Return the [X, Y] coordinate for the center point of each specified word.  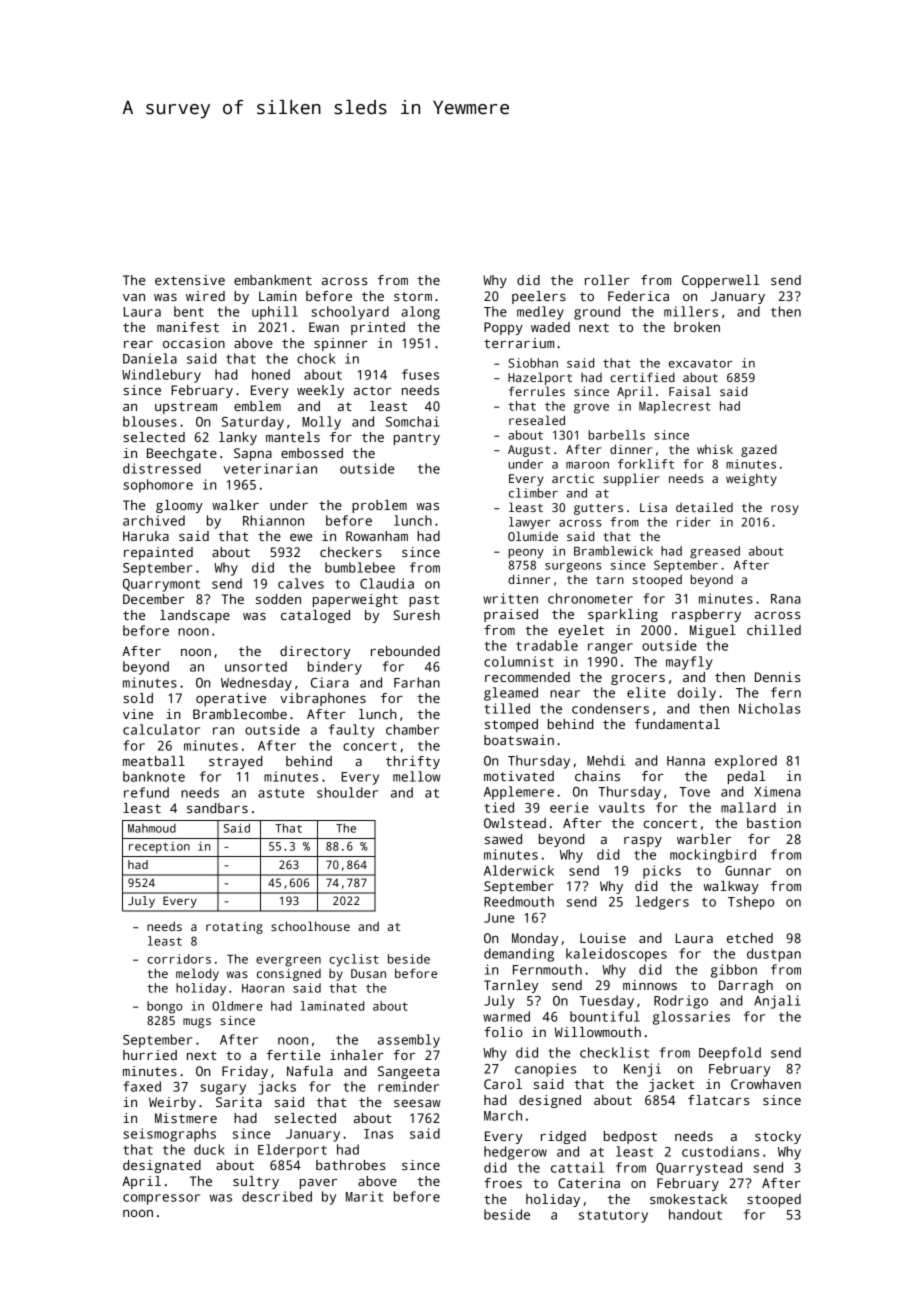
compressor [161, 1199]
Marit [364, 1196]
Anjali [777, 1002]
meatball [154, 761]
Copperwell [721, 281]
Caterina [589, 1183]
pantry [417, 439]
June [499, 918]
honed [271, 374]
